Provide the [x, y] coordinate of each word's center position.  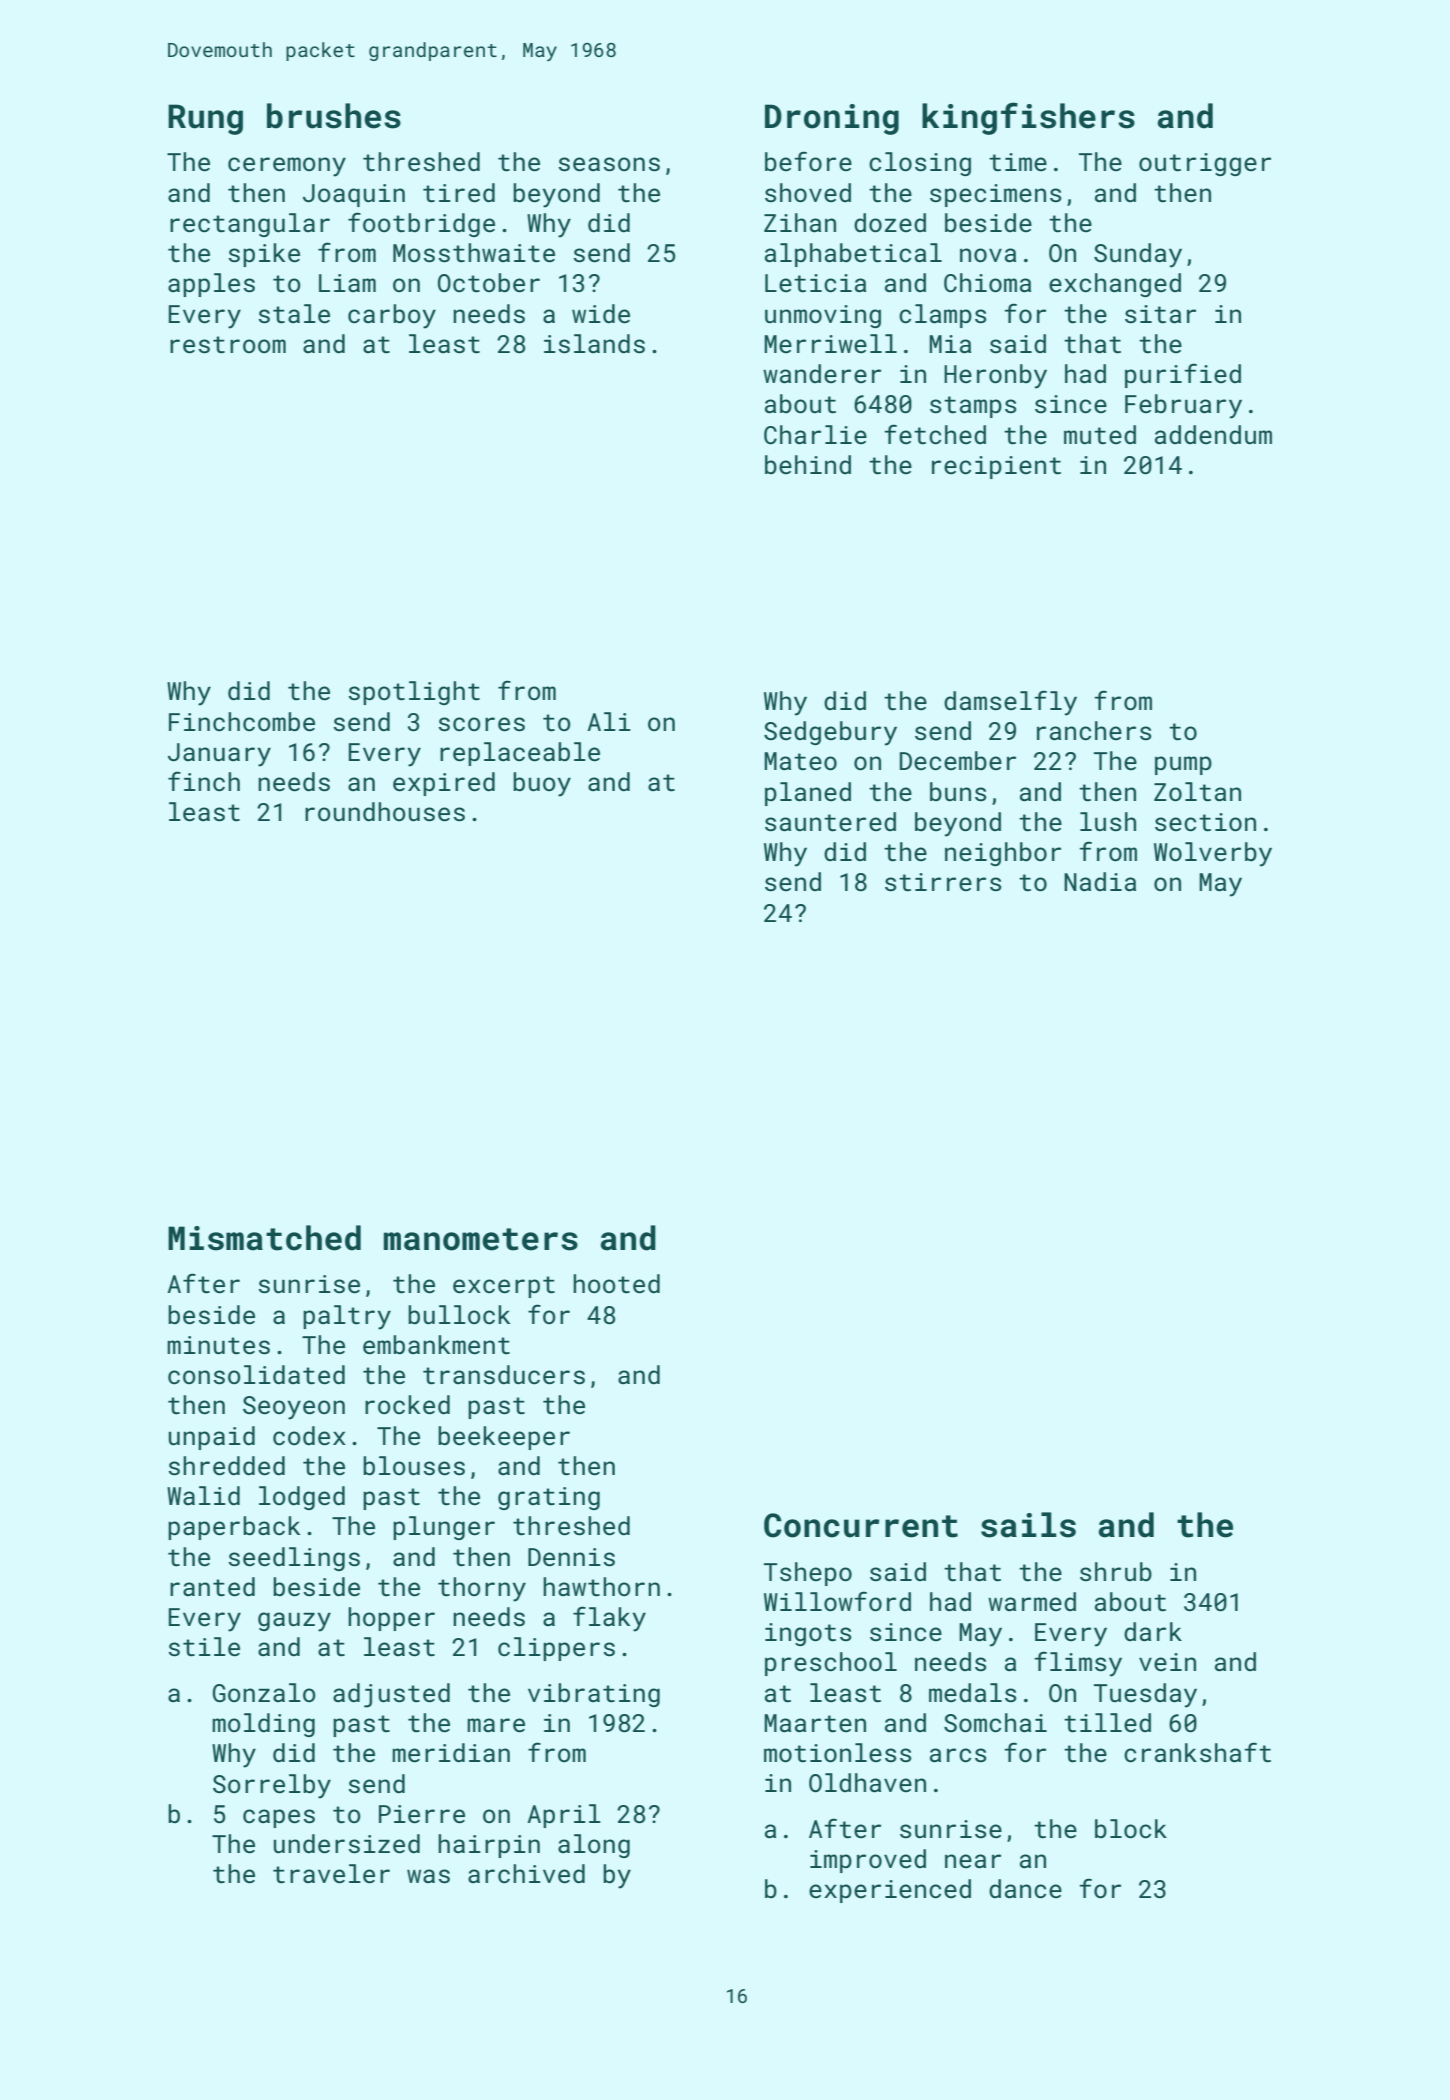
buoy [542, 784]
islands [594, 344]
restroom [228, 345]
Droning [832, 119]
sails [1028, 1525]
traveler [331, 1874]
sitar [1160, 314]
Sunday [1138, 255]
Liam [347, 283]
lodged [302, 1498]
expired [444, 784]
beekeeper [504, 1438]
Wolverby [1213, 854]
